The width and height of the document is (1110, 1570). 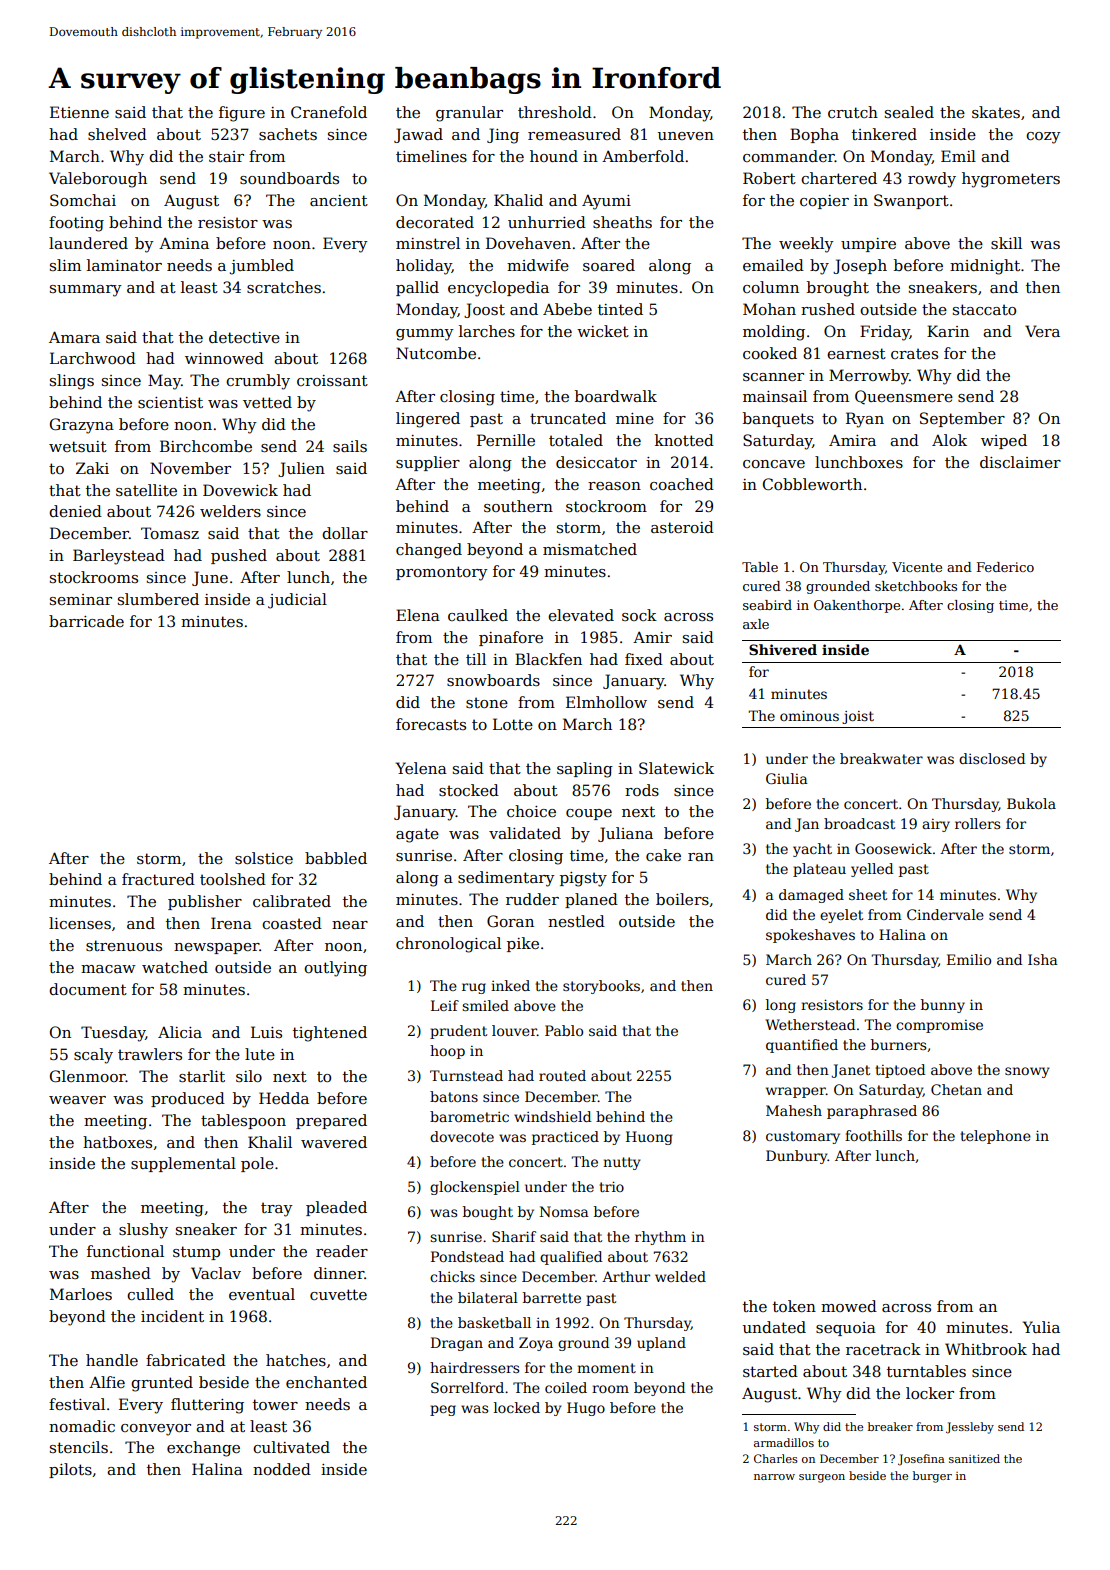 I want to click on welded, so click(x=680, y=1276).
